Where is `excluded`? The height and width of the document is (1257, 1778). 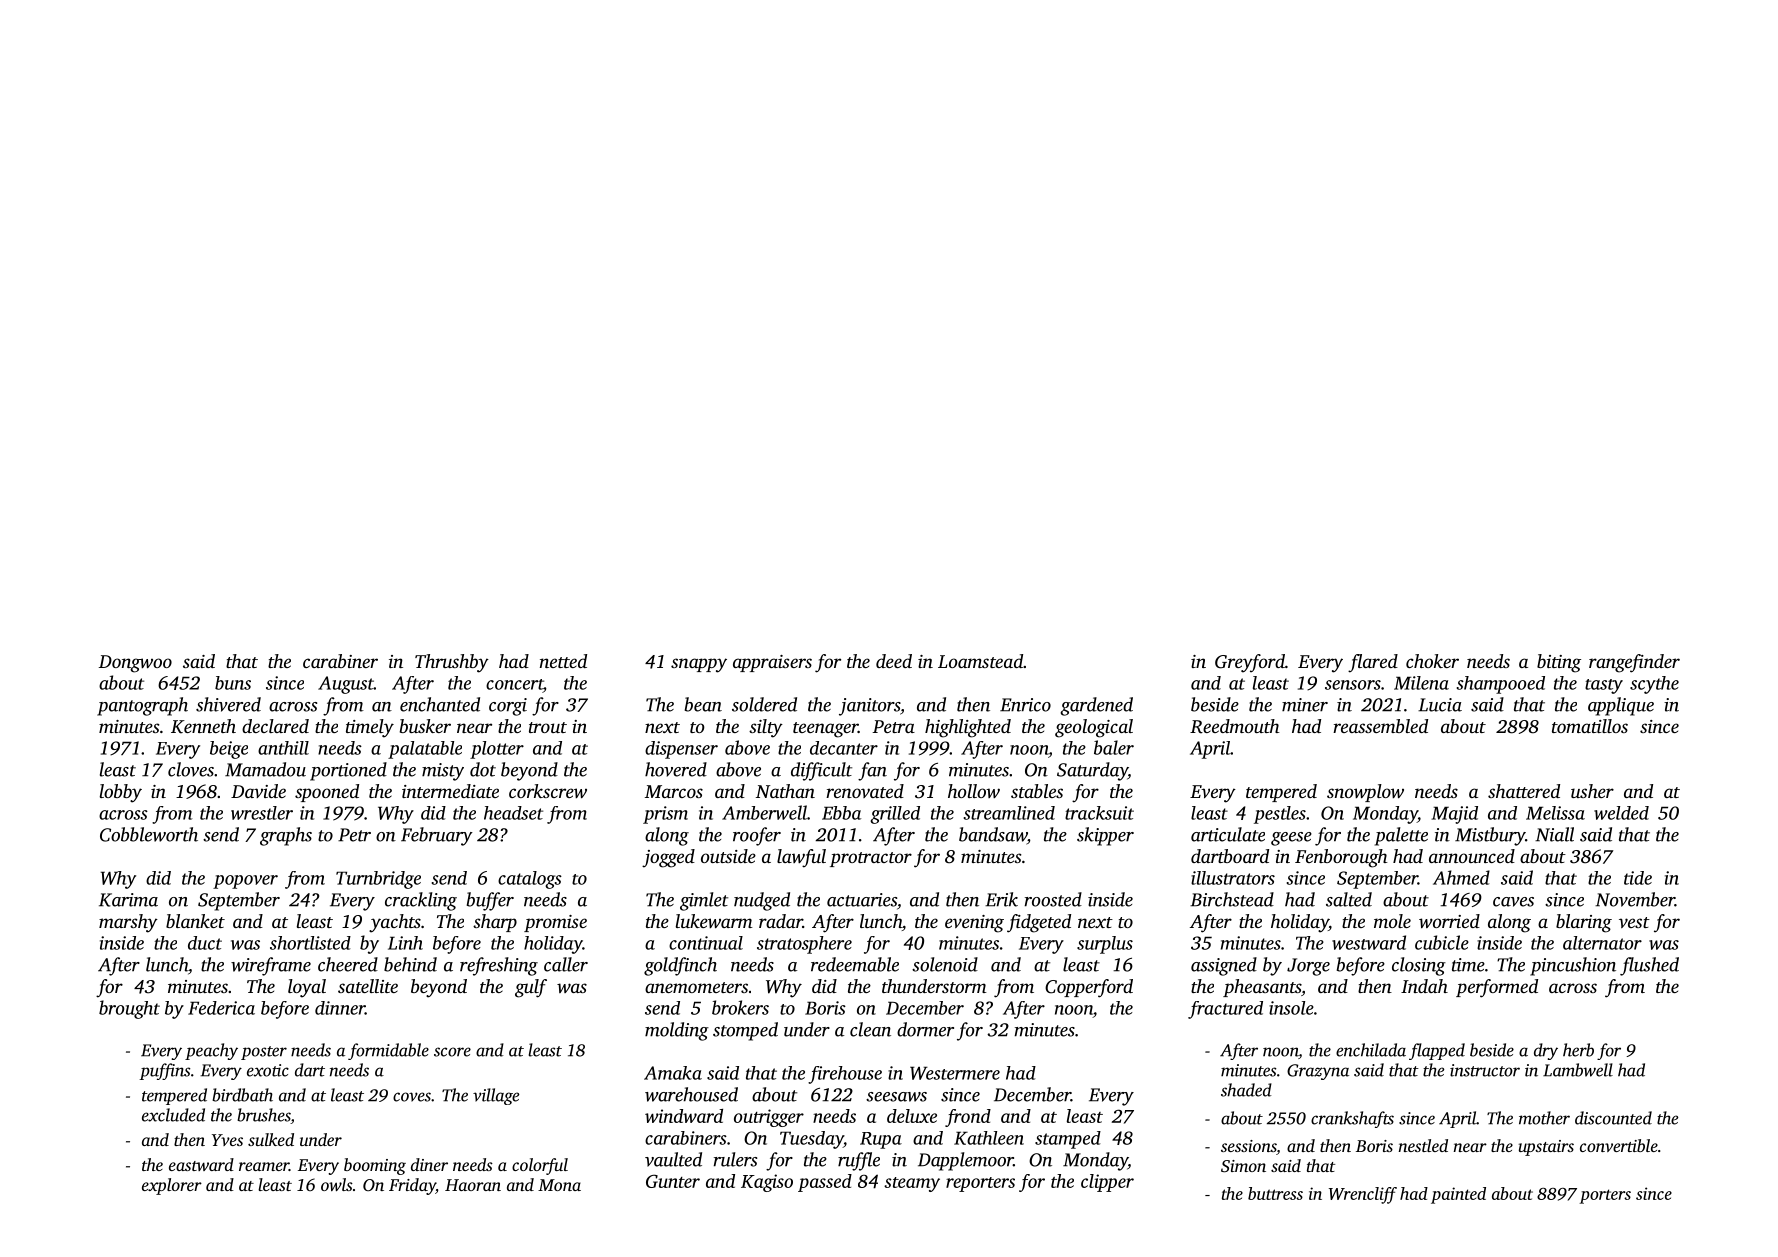
excluded is located at coordinates (173, 1115).
